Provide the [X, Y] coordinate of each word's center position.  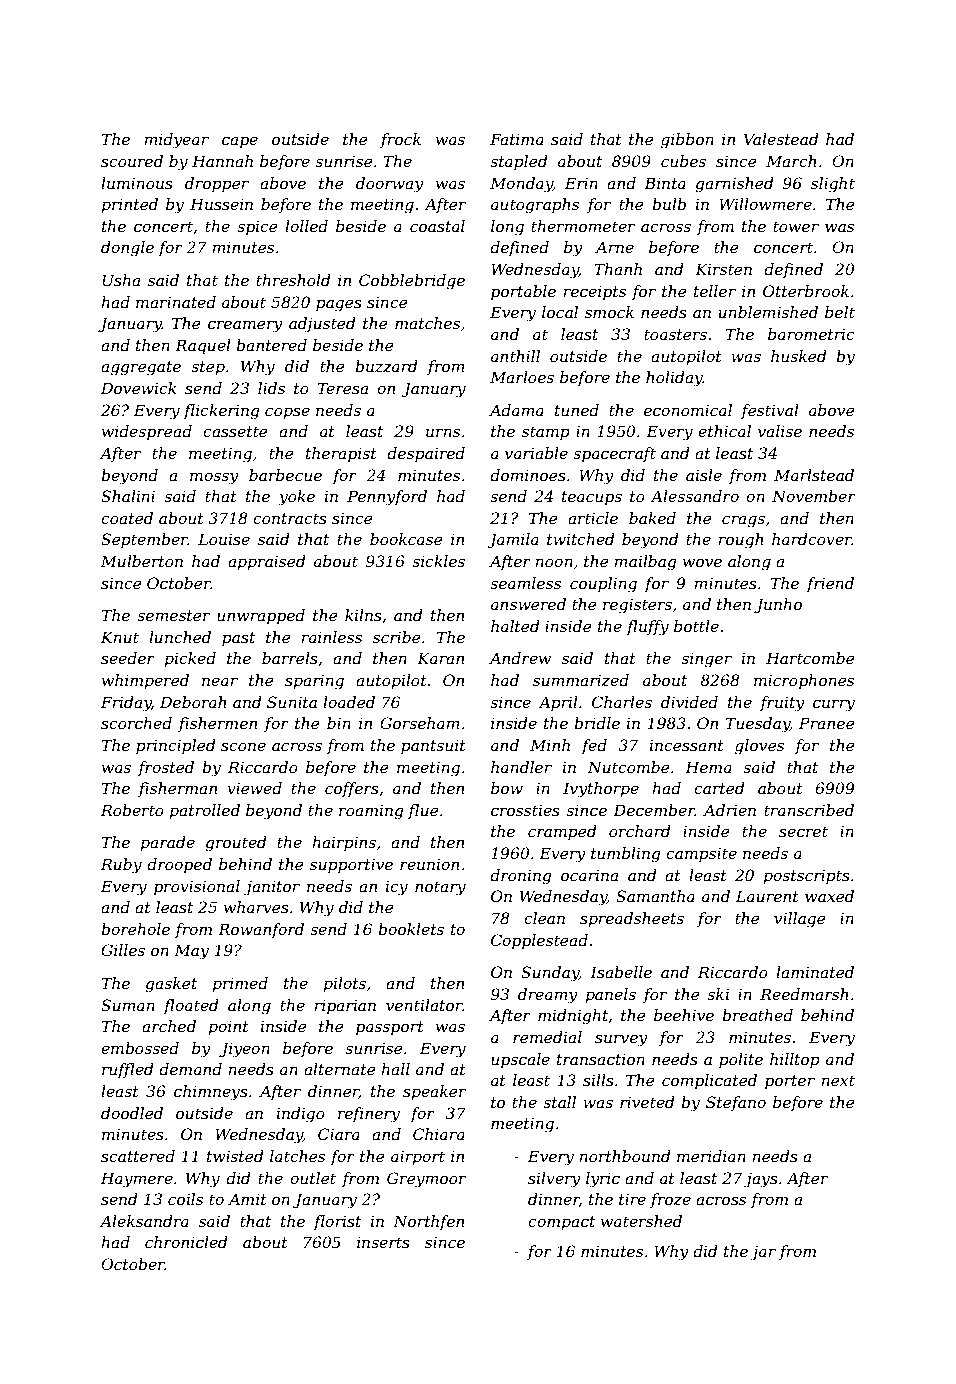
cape [240, 142]
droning [521, 877]
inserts [383, 1242]
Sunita [292, 702]
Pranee [826, 723]
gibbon [687, 141]
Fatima [517, 139]
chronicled [186, 1242]
